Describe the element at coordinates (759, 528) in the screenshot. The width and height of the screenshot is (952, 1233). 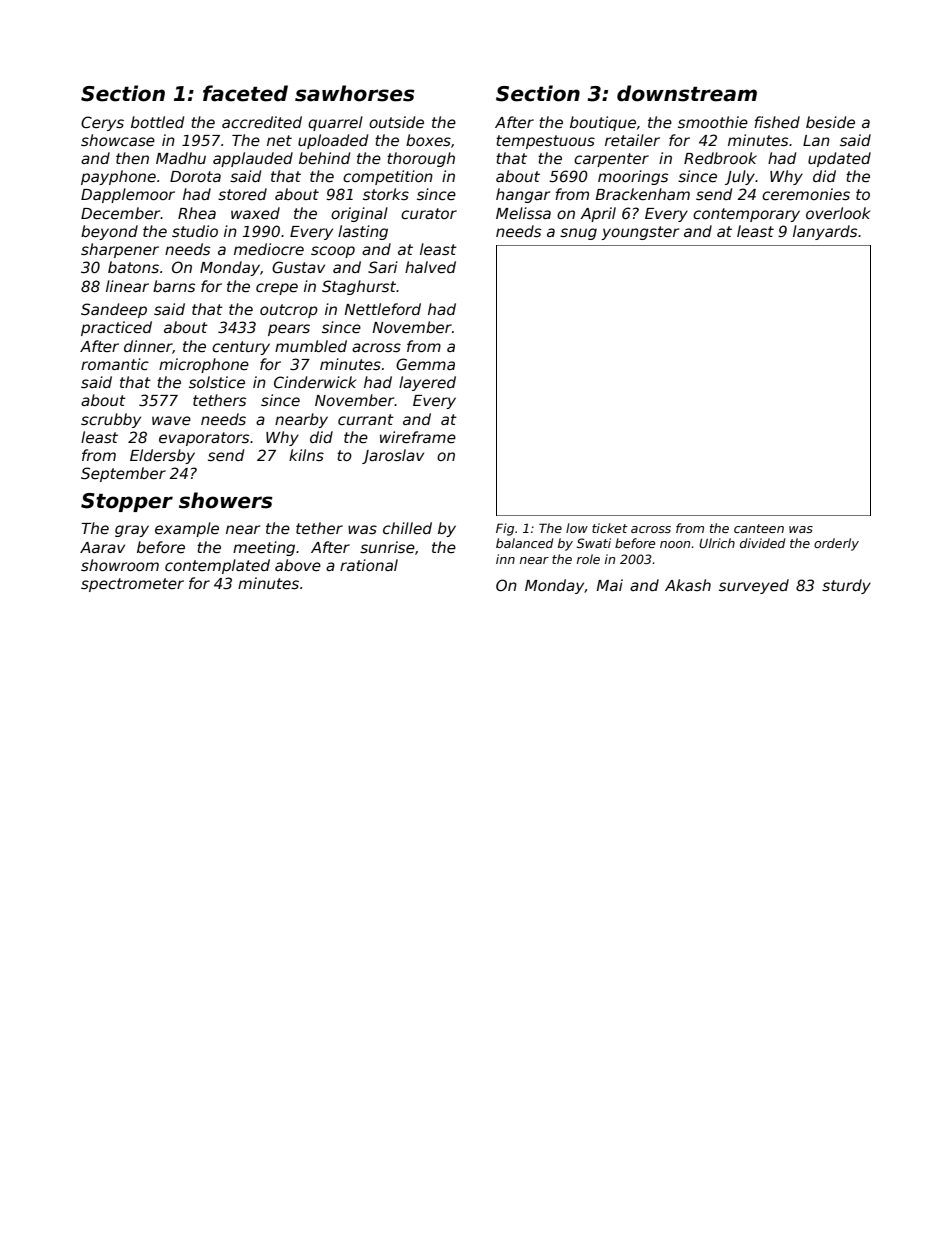
I see `canteen` at that location.
